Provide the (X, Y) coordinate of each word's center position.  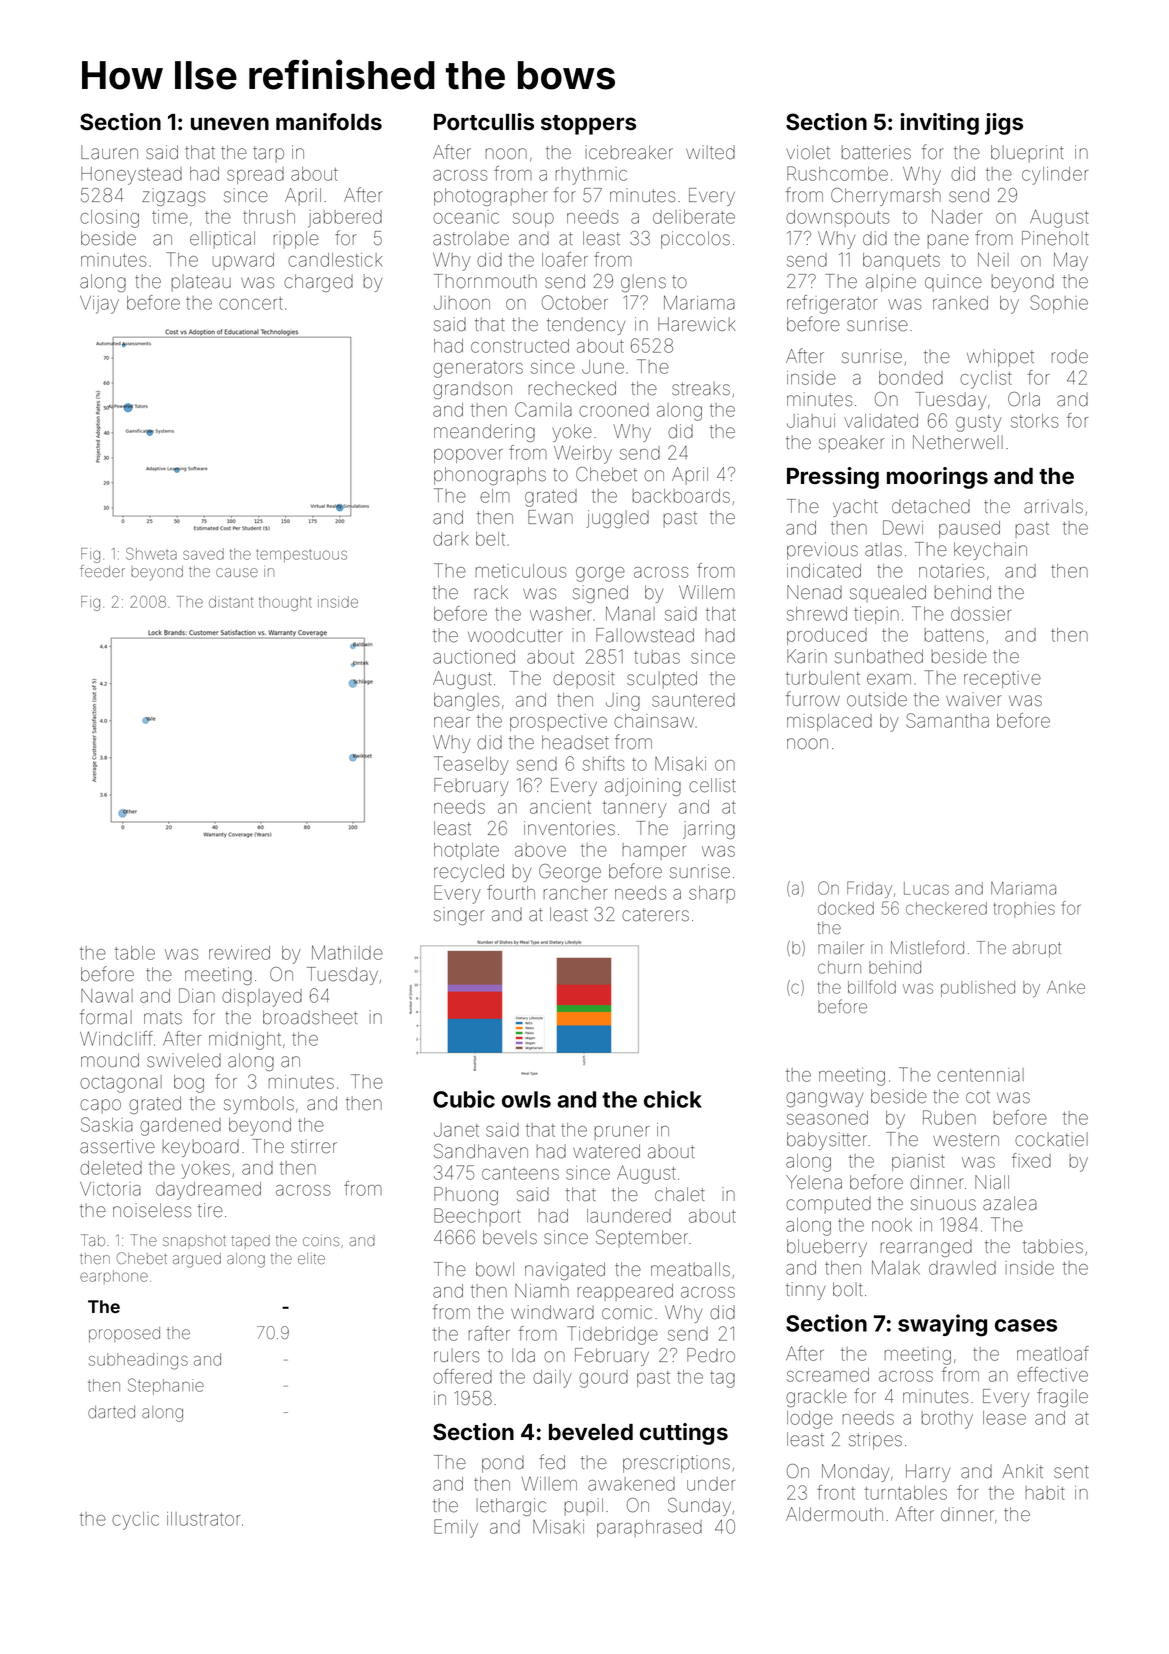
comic (627, 1312)
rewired (239, 953)
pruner (621, 1133)
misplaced (829, 722)
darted (111, 1412)
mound (110, 1060)
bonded (911, 378)
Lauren (109, 152)
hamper (654, 851)
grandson (472, 390)
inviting (939, 124)
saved (203, 554)
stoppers (588, 125)
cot (978, 1097)
